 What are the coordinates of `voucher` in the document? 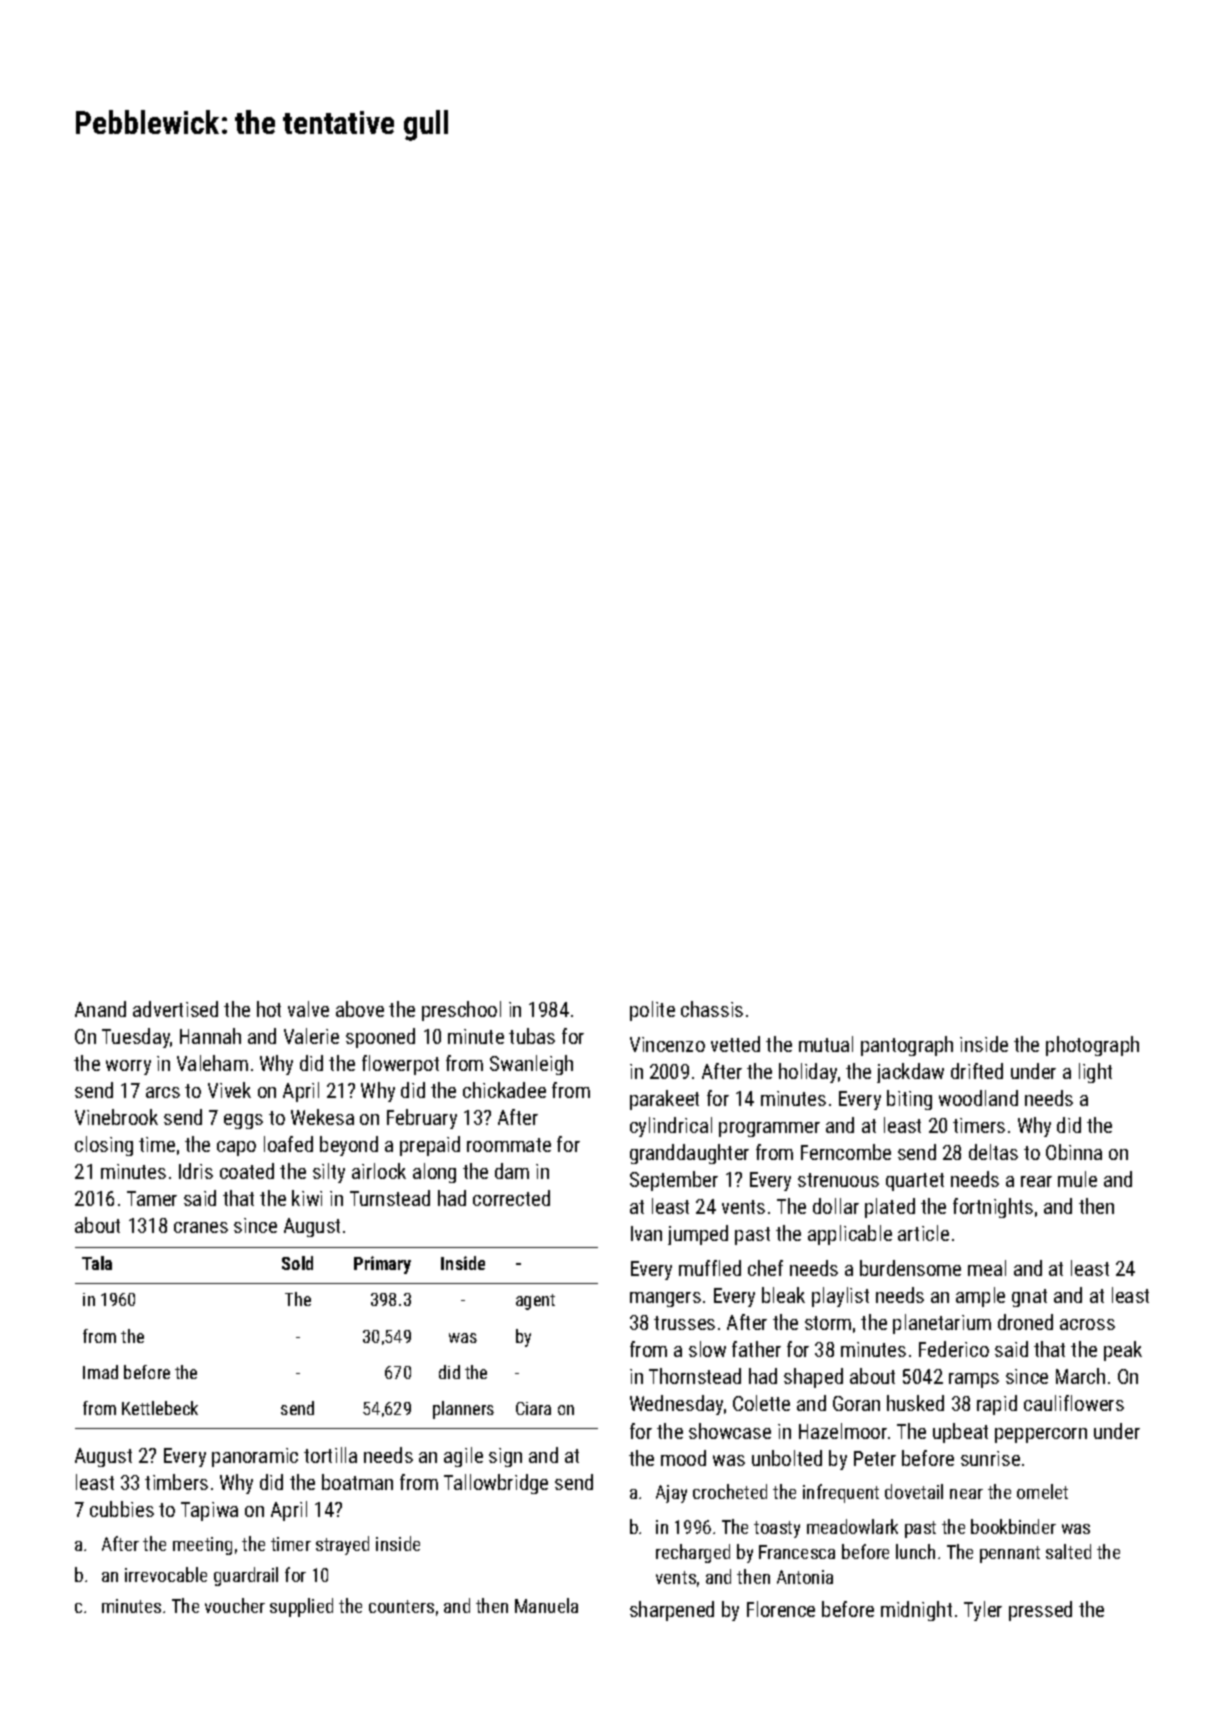 It's located at (235, 1605).
